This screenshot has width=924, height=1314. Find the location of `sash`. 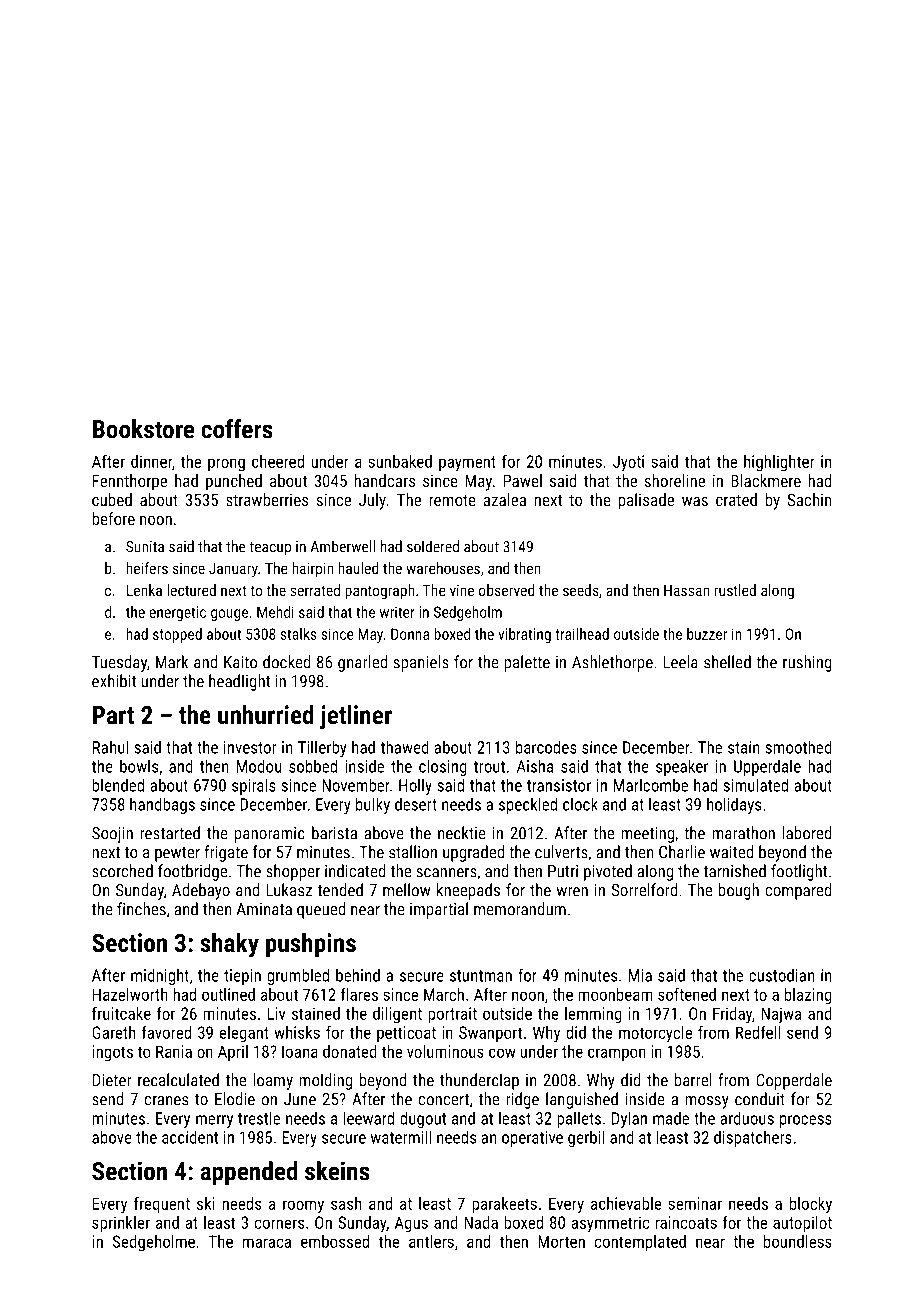

sash is located at coordinates (346, 1203).
